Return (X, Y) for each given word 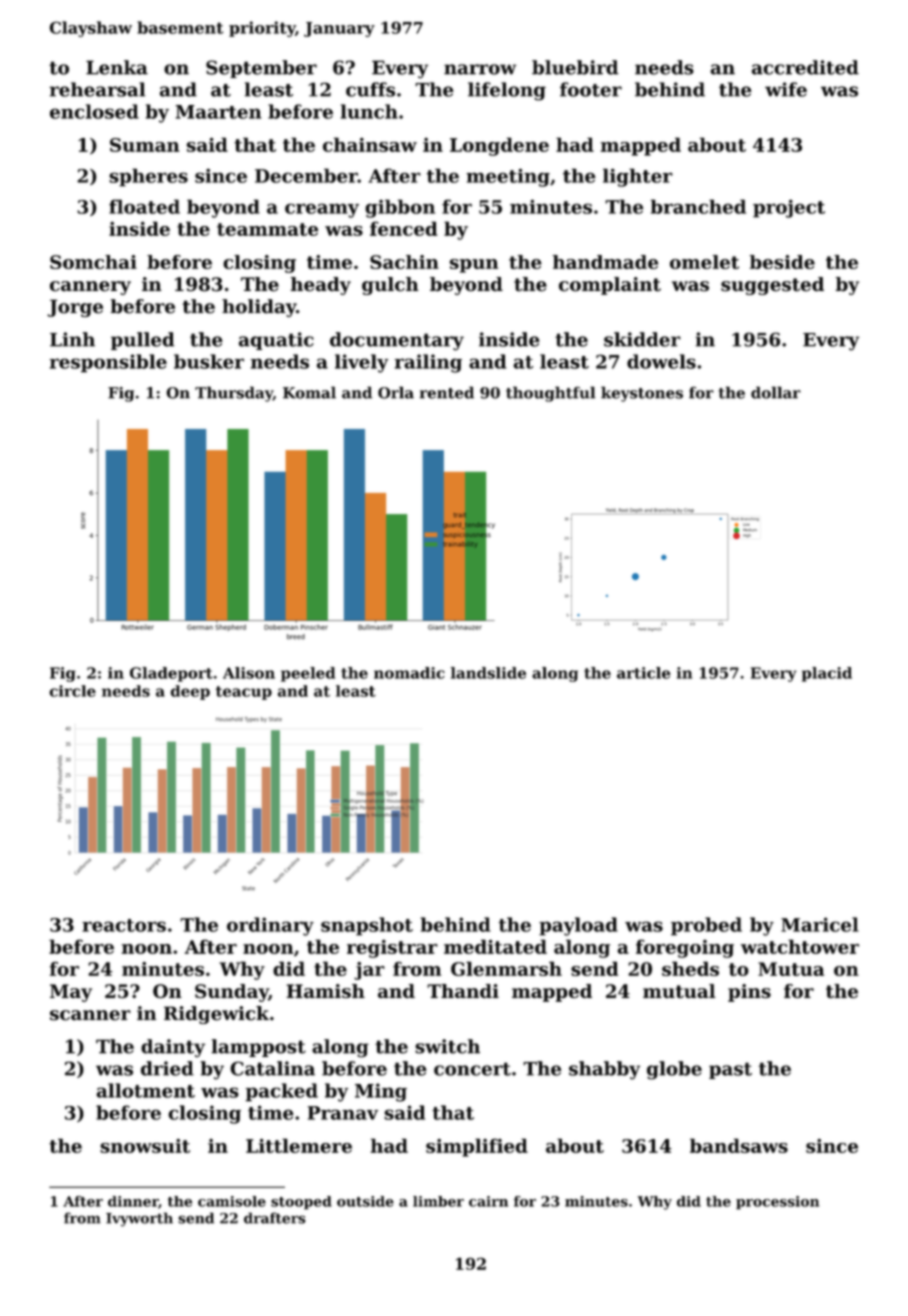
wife (786, 89)
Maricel (820, 924)
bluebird (575, 67)
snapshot (367, 926)
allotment (145, 1090)
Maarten (218, 112)
